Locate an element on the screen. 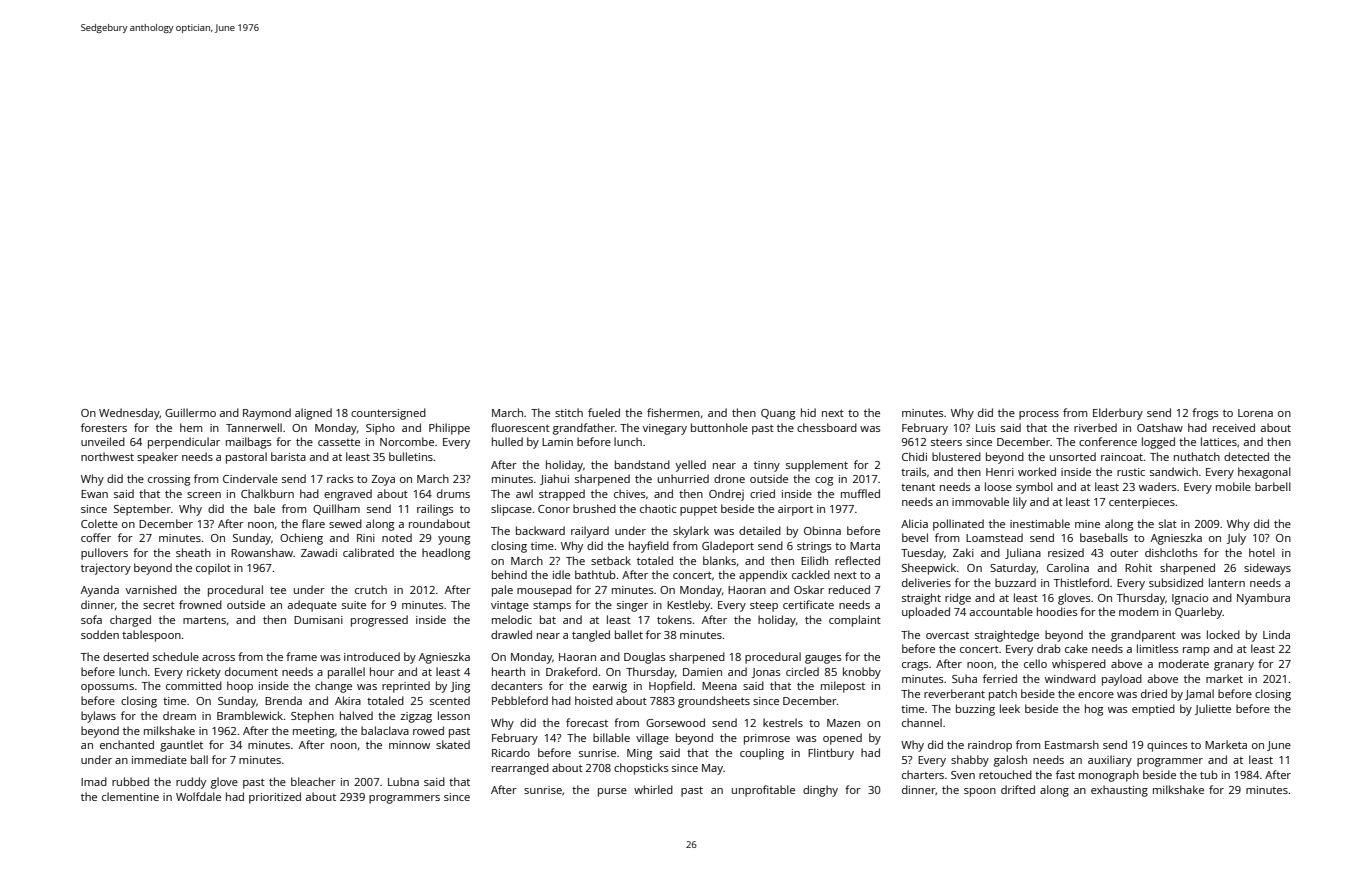 The image size is (1372, 887). process is located at coordinates (1039, 415).
